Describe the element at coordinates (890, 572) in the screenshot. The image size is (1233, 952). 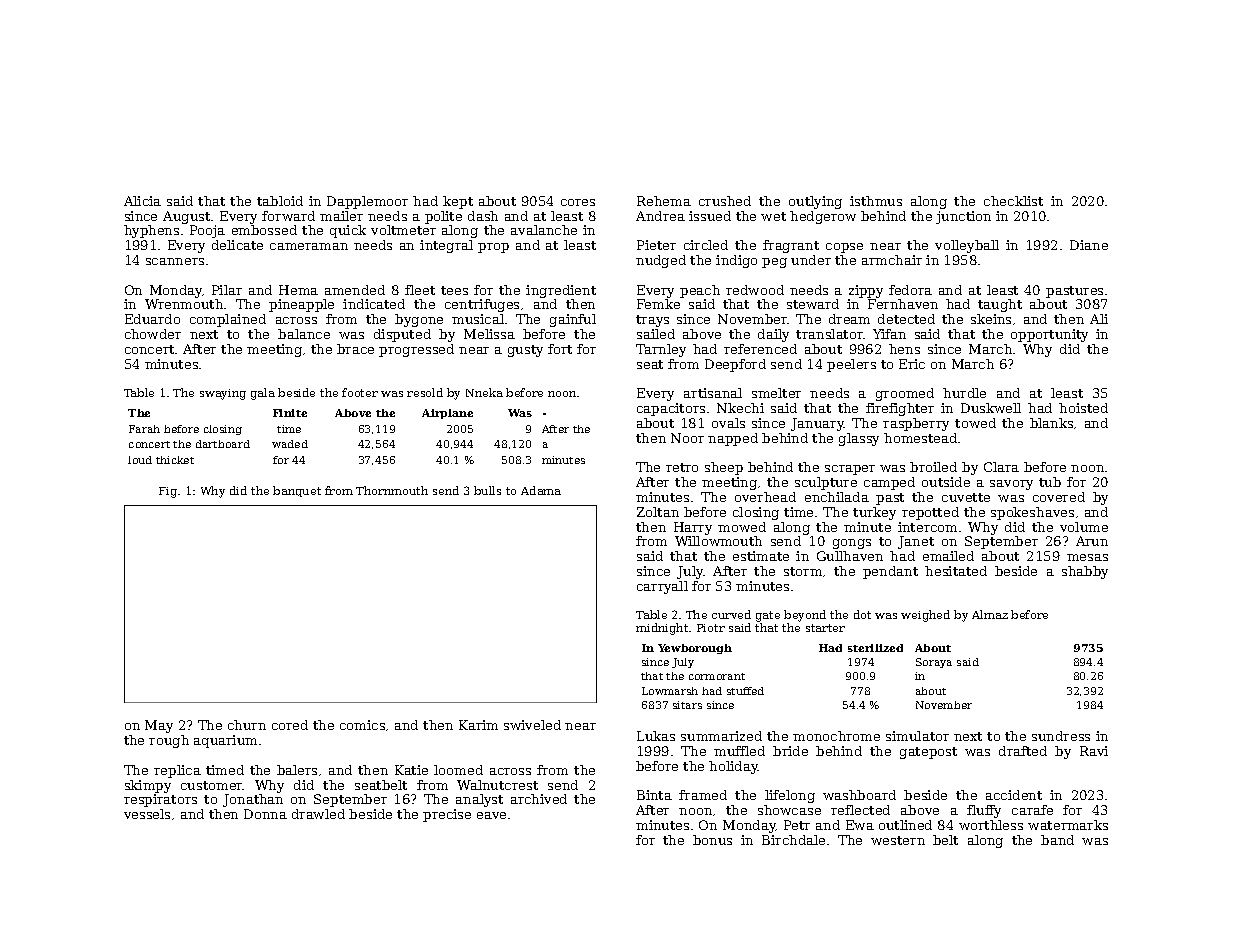
I see `pendant` at that location.
